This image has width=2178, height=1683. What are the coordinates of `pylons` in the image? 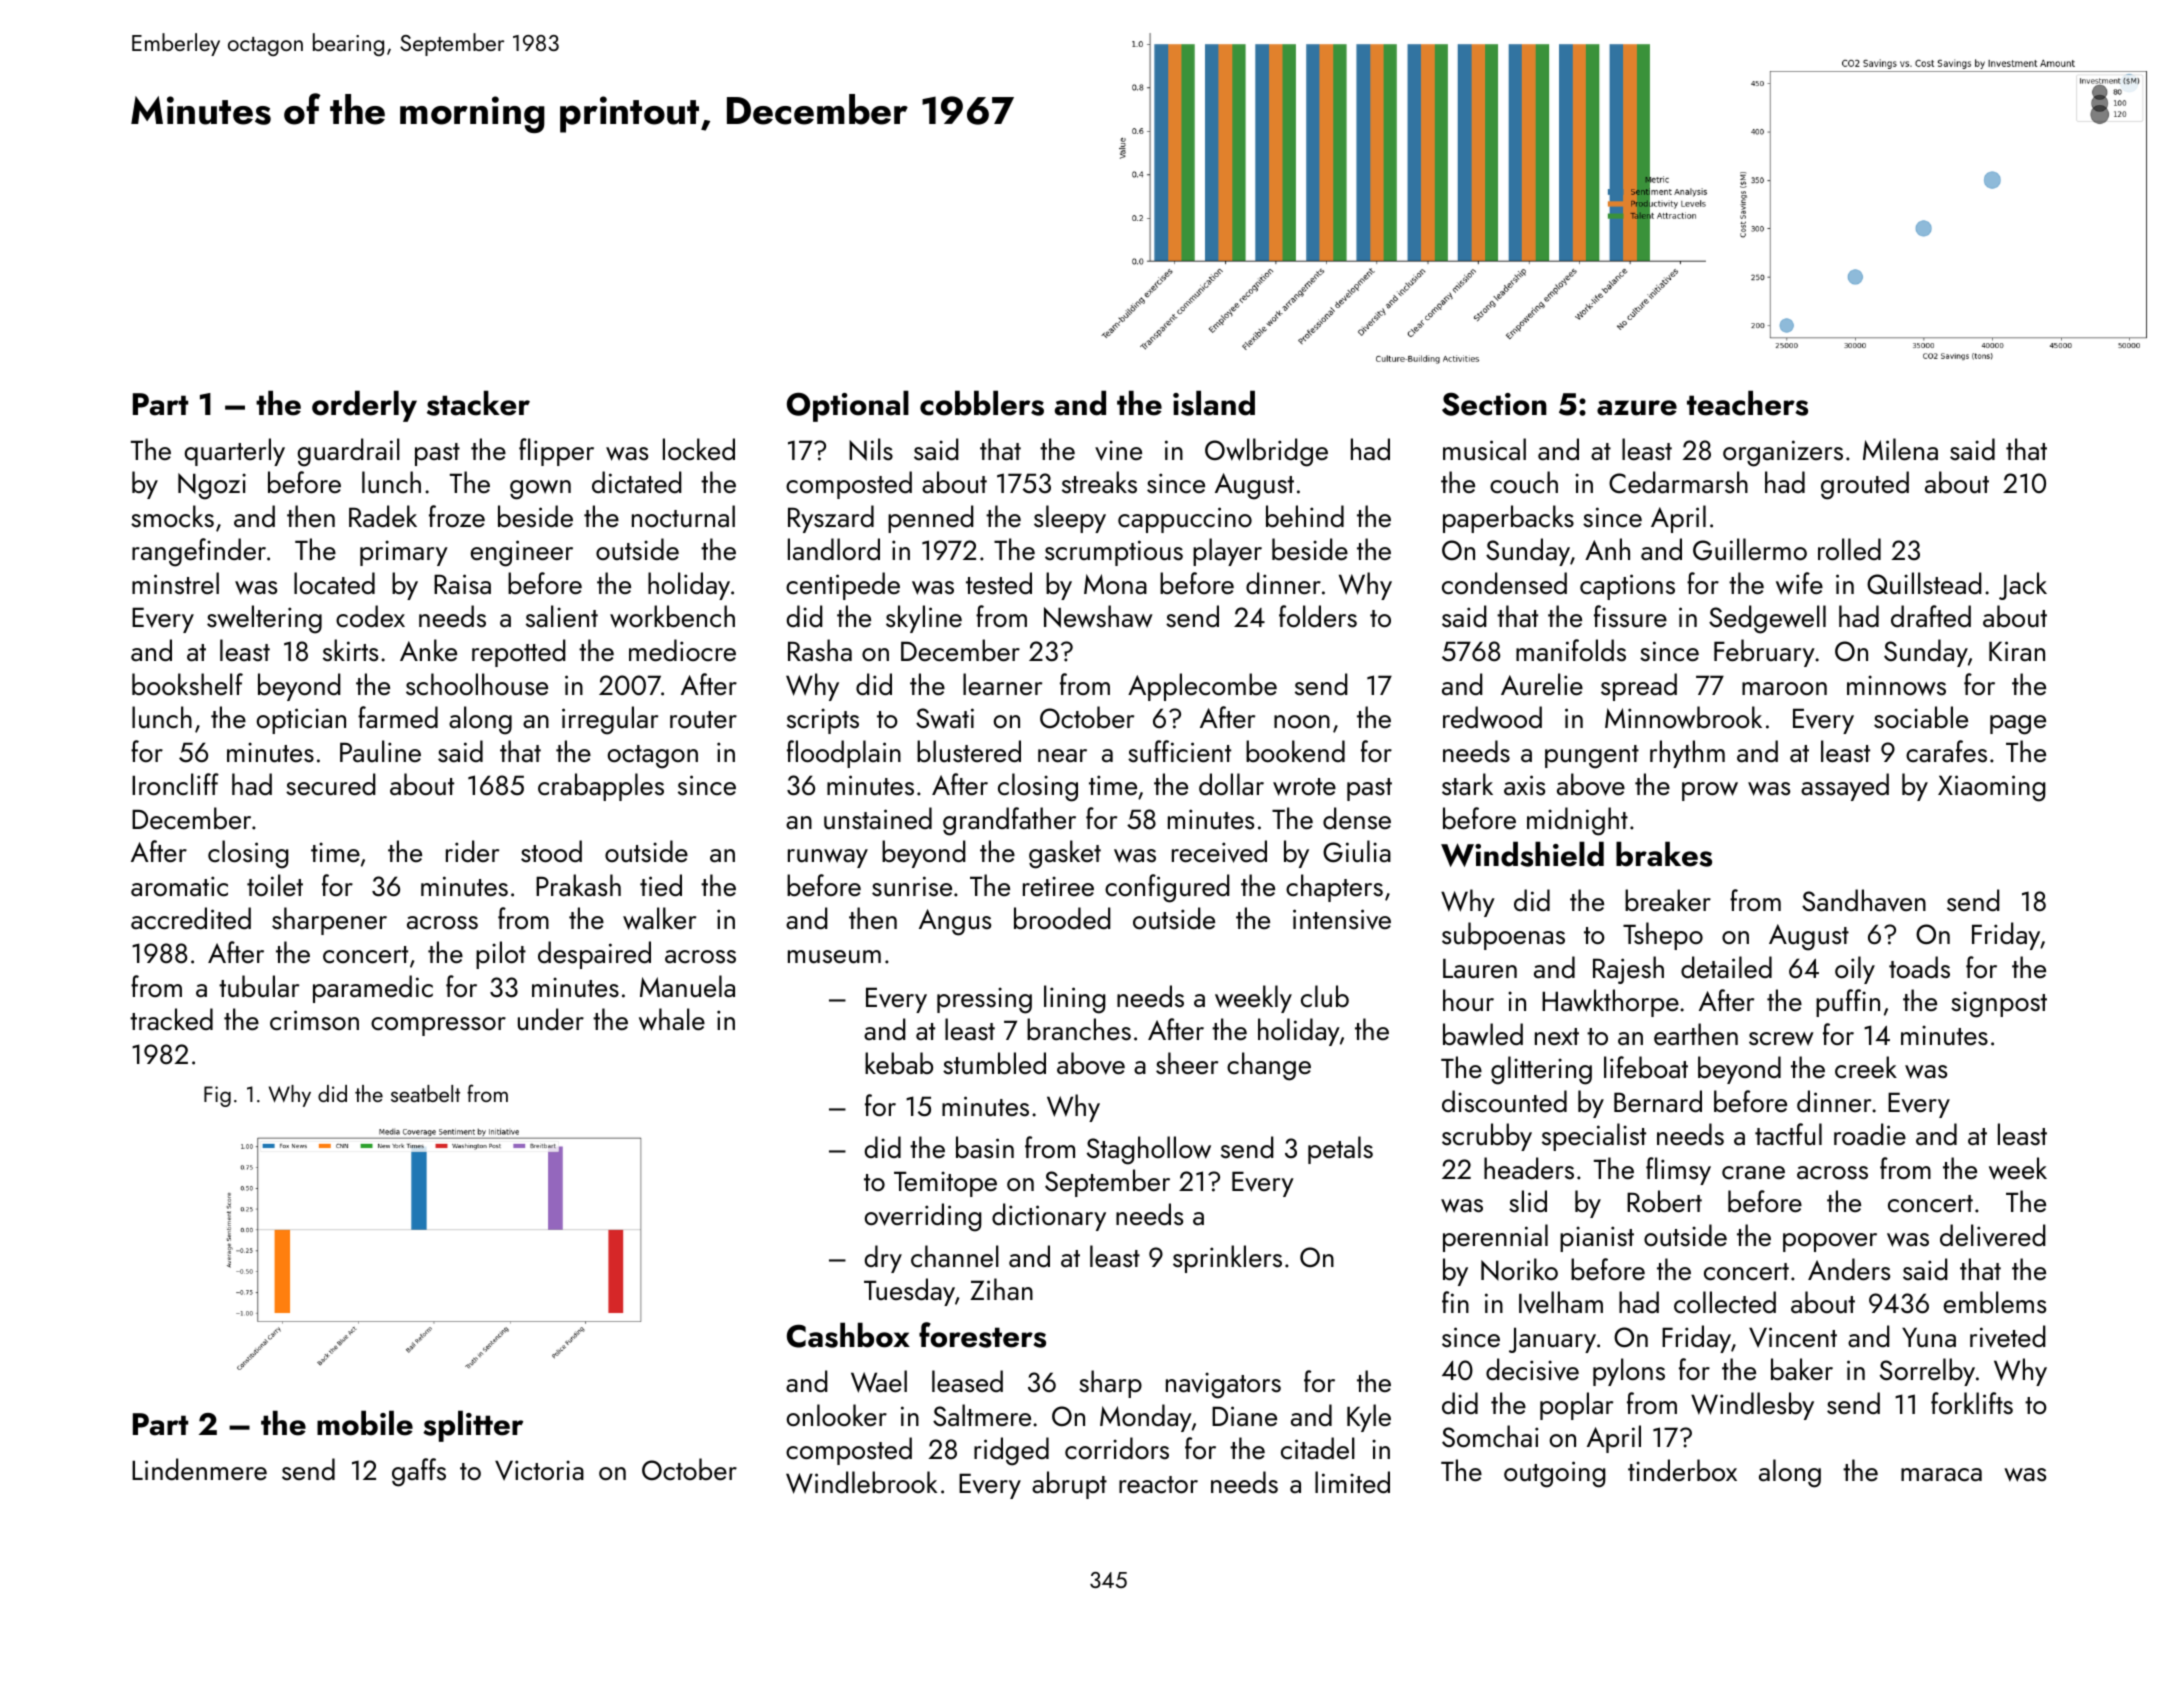 It's located at (1629, 1372).
